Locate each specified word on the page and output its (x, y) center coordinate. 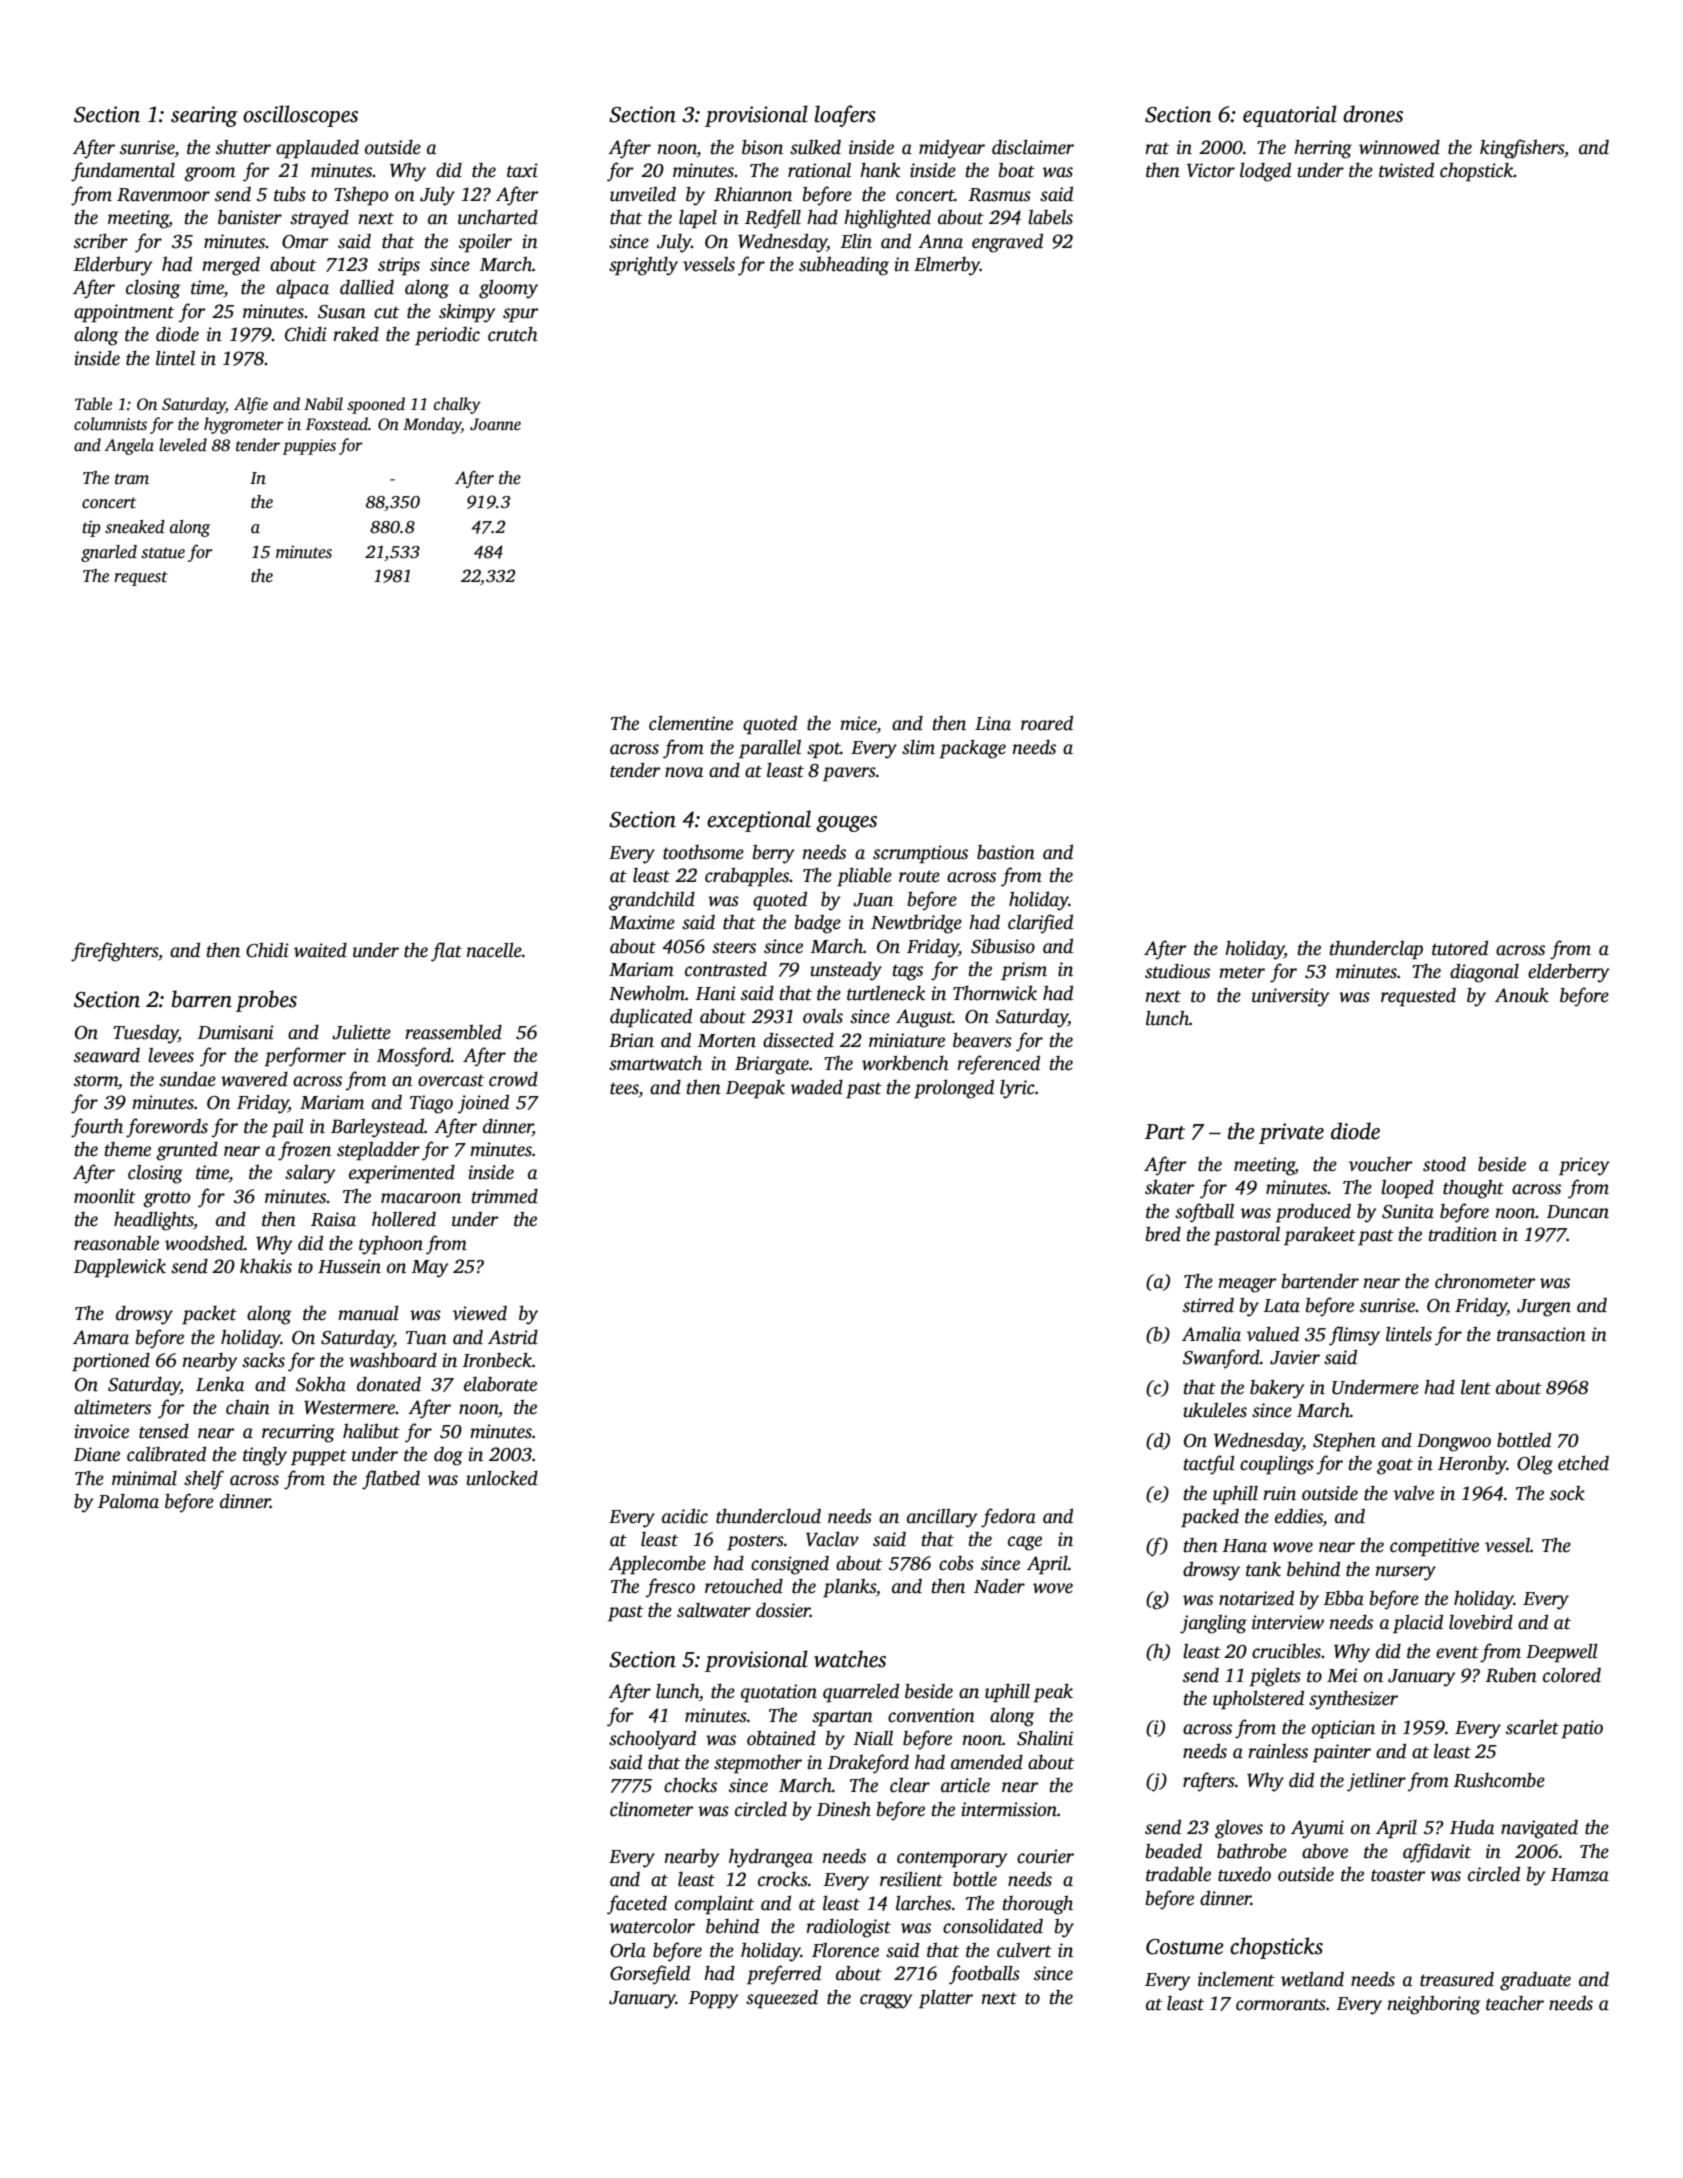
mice (858, 724)
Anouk (1522, 995)
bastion (1006, 852)
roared (1047, 723)
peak (1053, 1693)
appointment (124, 313)
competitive (1434, 1547)
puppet (319, 1457)
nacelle (494, 950)
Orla (628, 1950)
